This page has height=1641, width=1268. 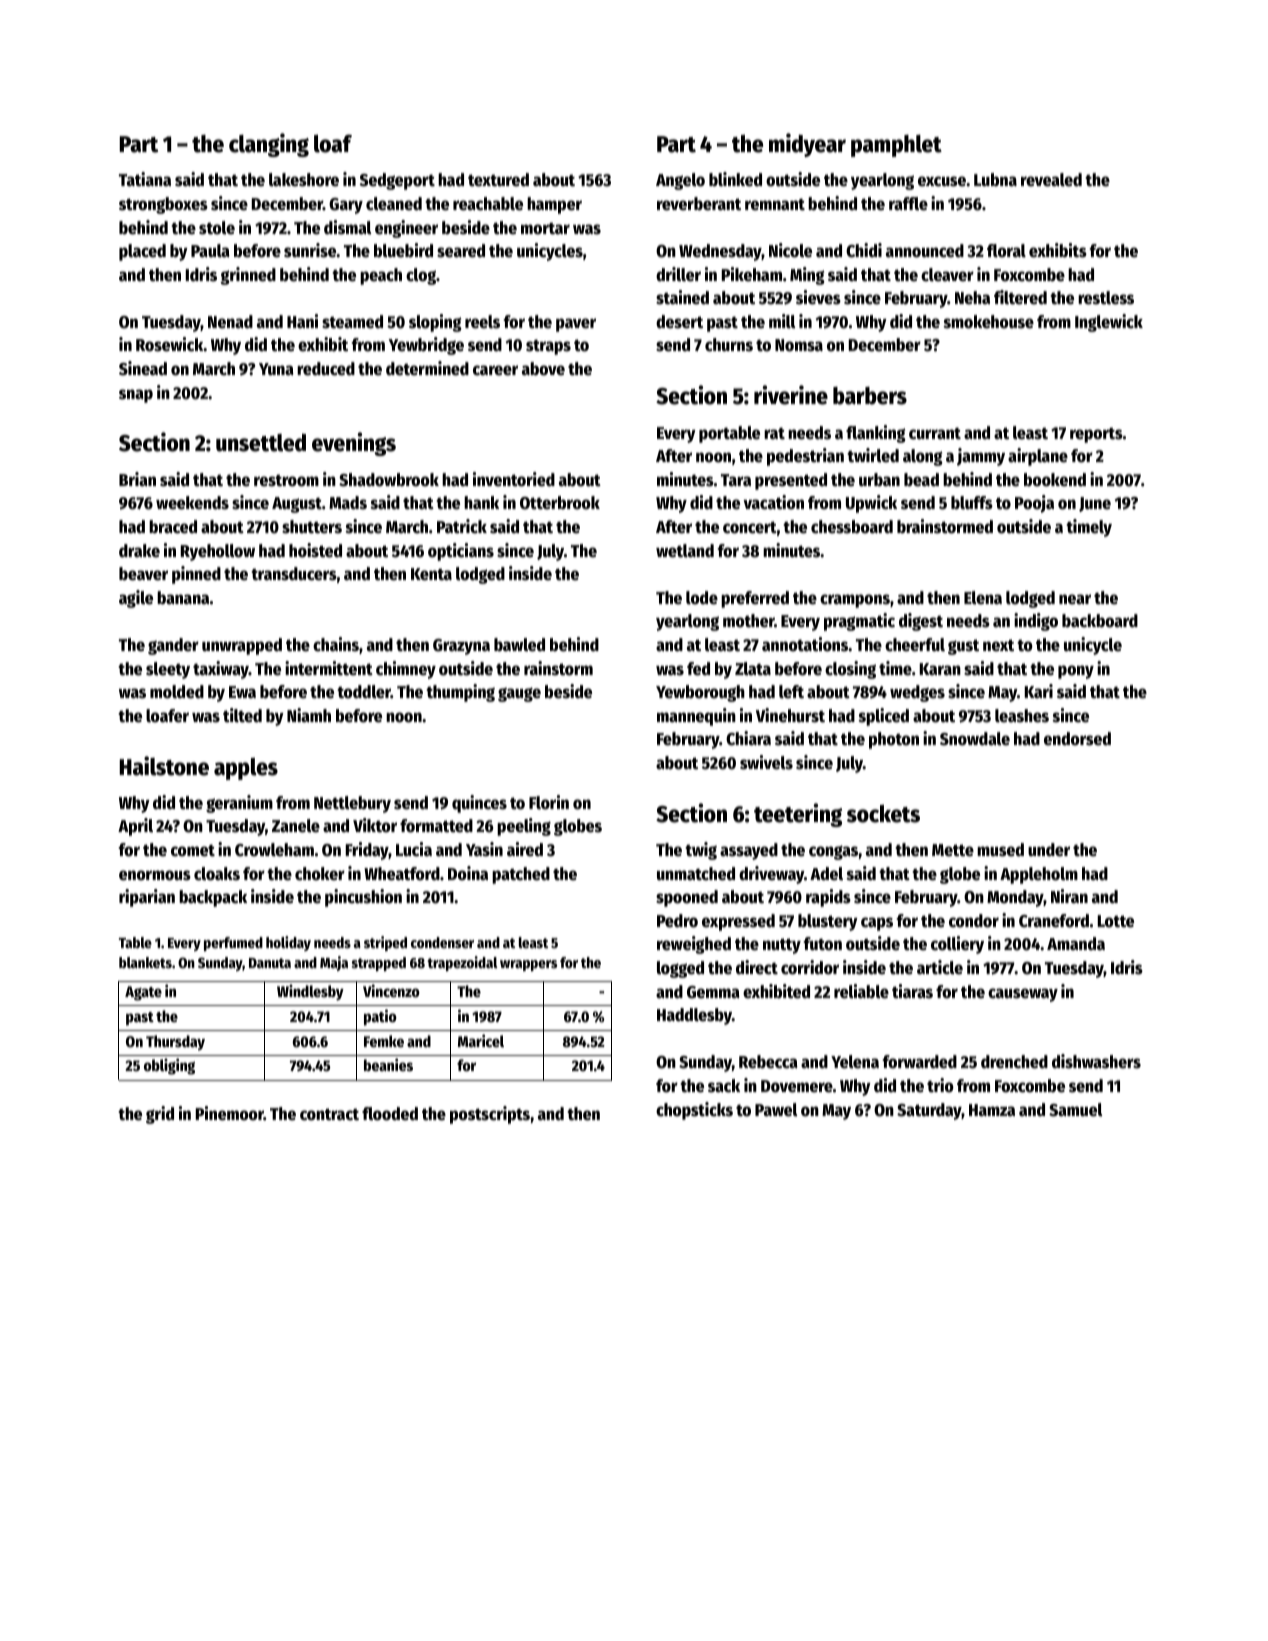 I want to click on textured, so click(x=498, y=180).
